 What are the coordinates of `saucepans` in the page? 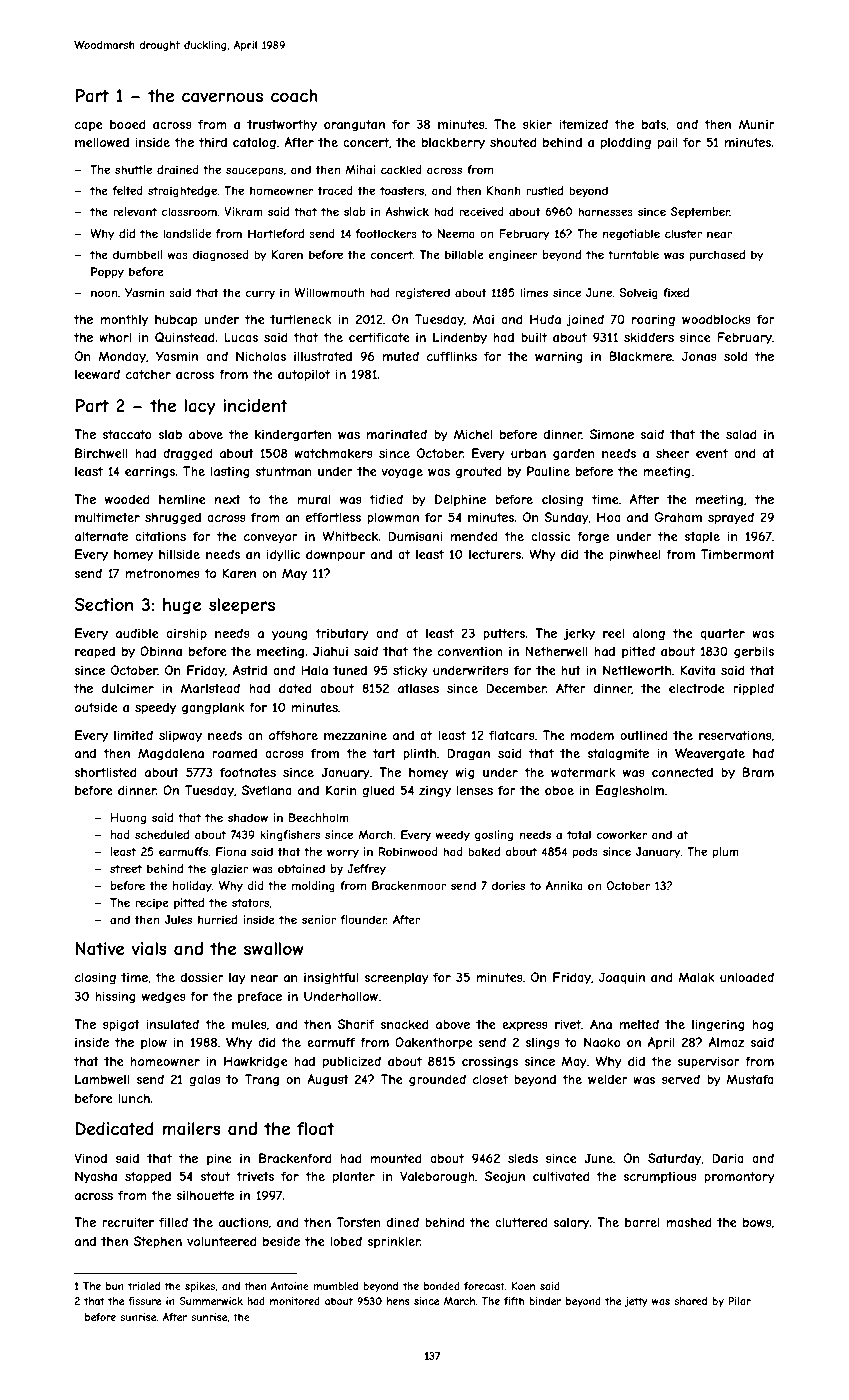 It's located at (254, 171).
